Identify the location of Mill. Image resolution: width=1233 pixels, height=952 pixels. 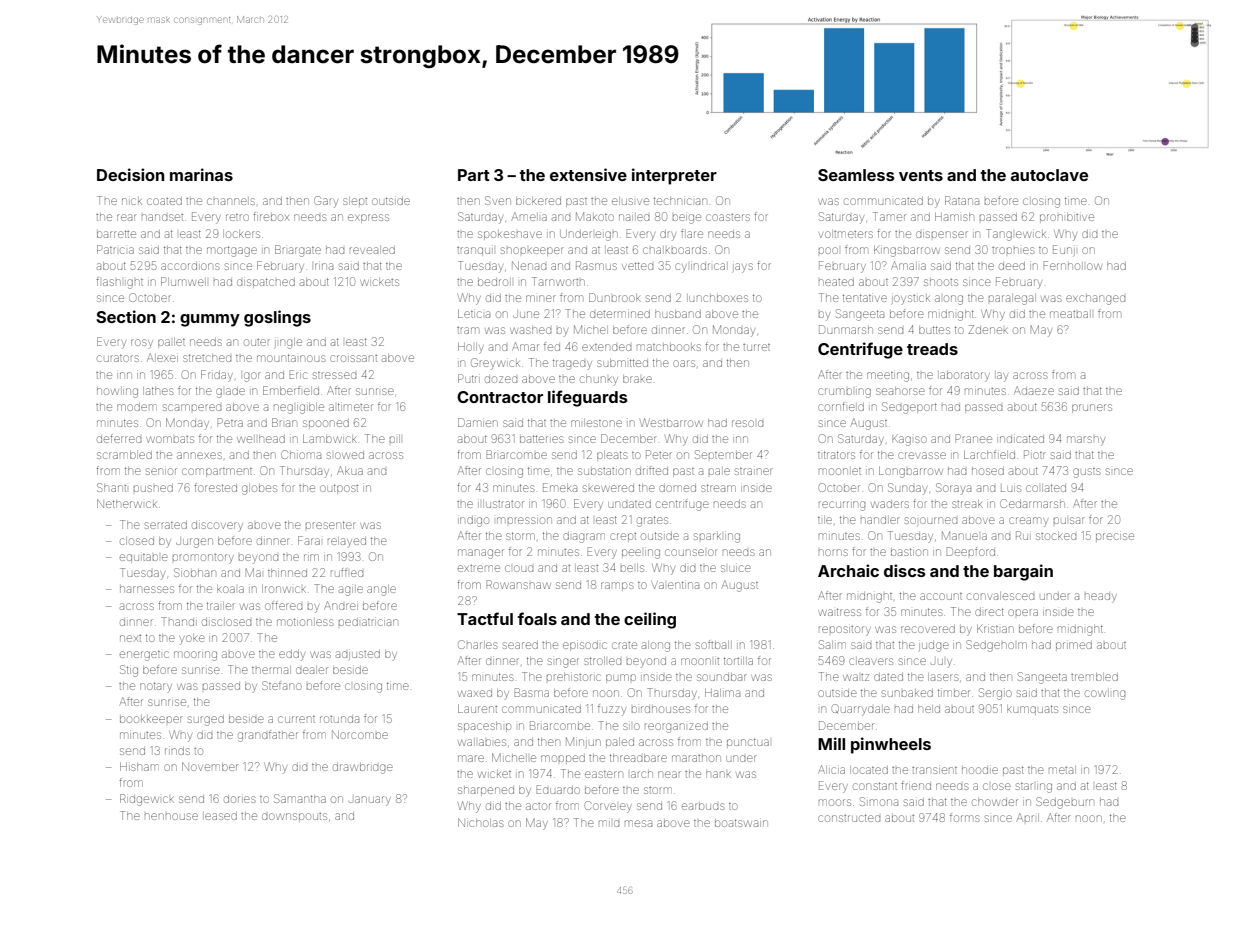
(831, 743).
